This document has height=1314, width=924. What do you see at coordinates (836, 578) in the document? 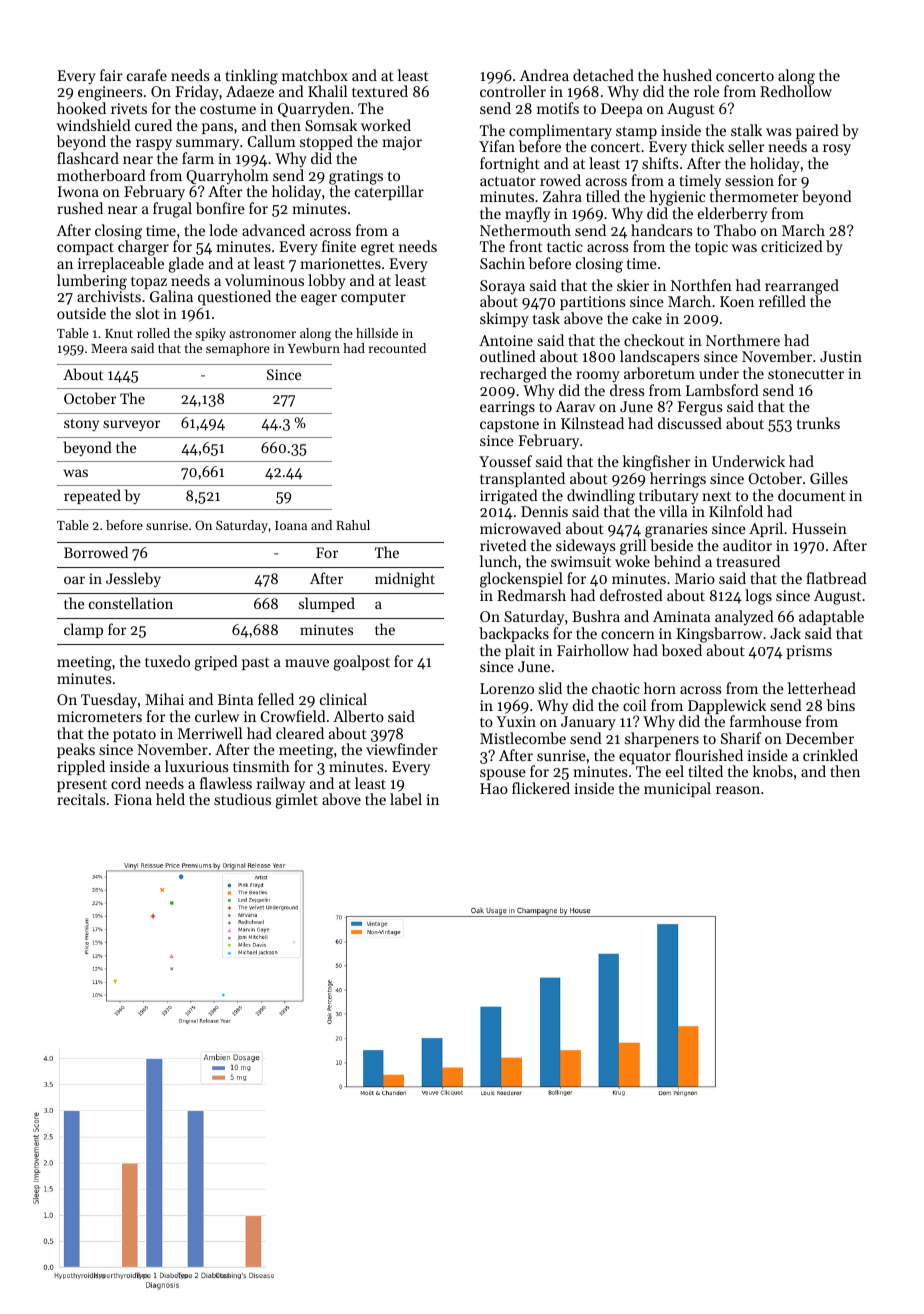
I see `flatbread` at bounding box center [836, 578].
